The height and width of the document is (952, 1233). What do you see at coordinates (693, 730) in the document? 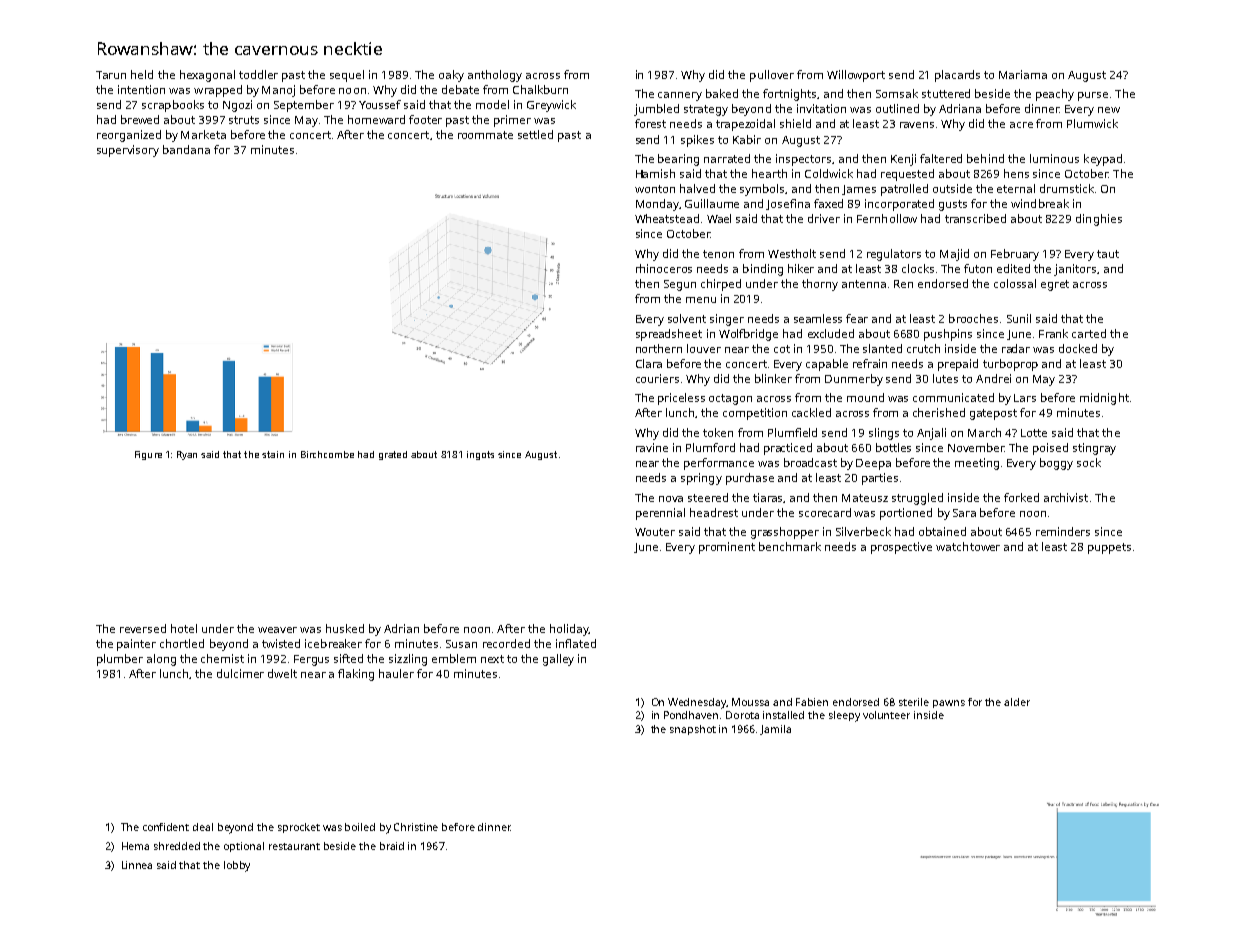
I see `snapshot` at bounding box center [693, 730].
